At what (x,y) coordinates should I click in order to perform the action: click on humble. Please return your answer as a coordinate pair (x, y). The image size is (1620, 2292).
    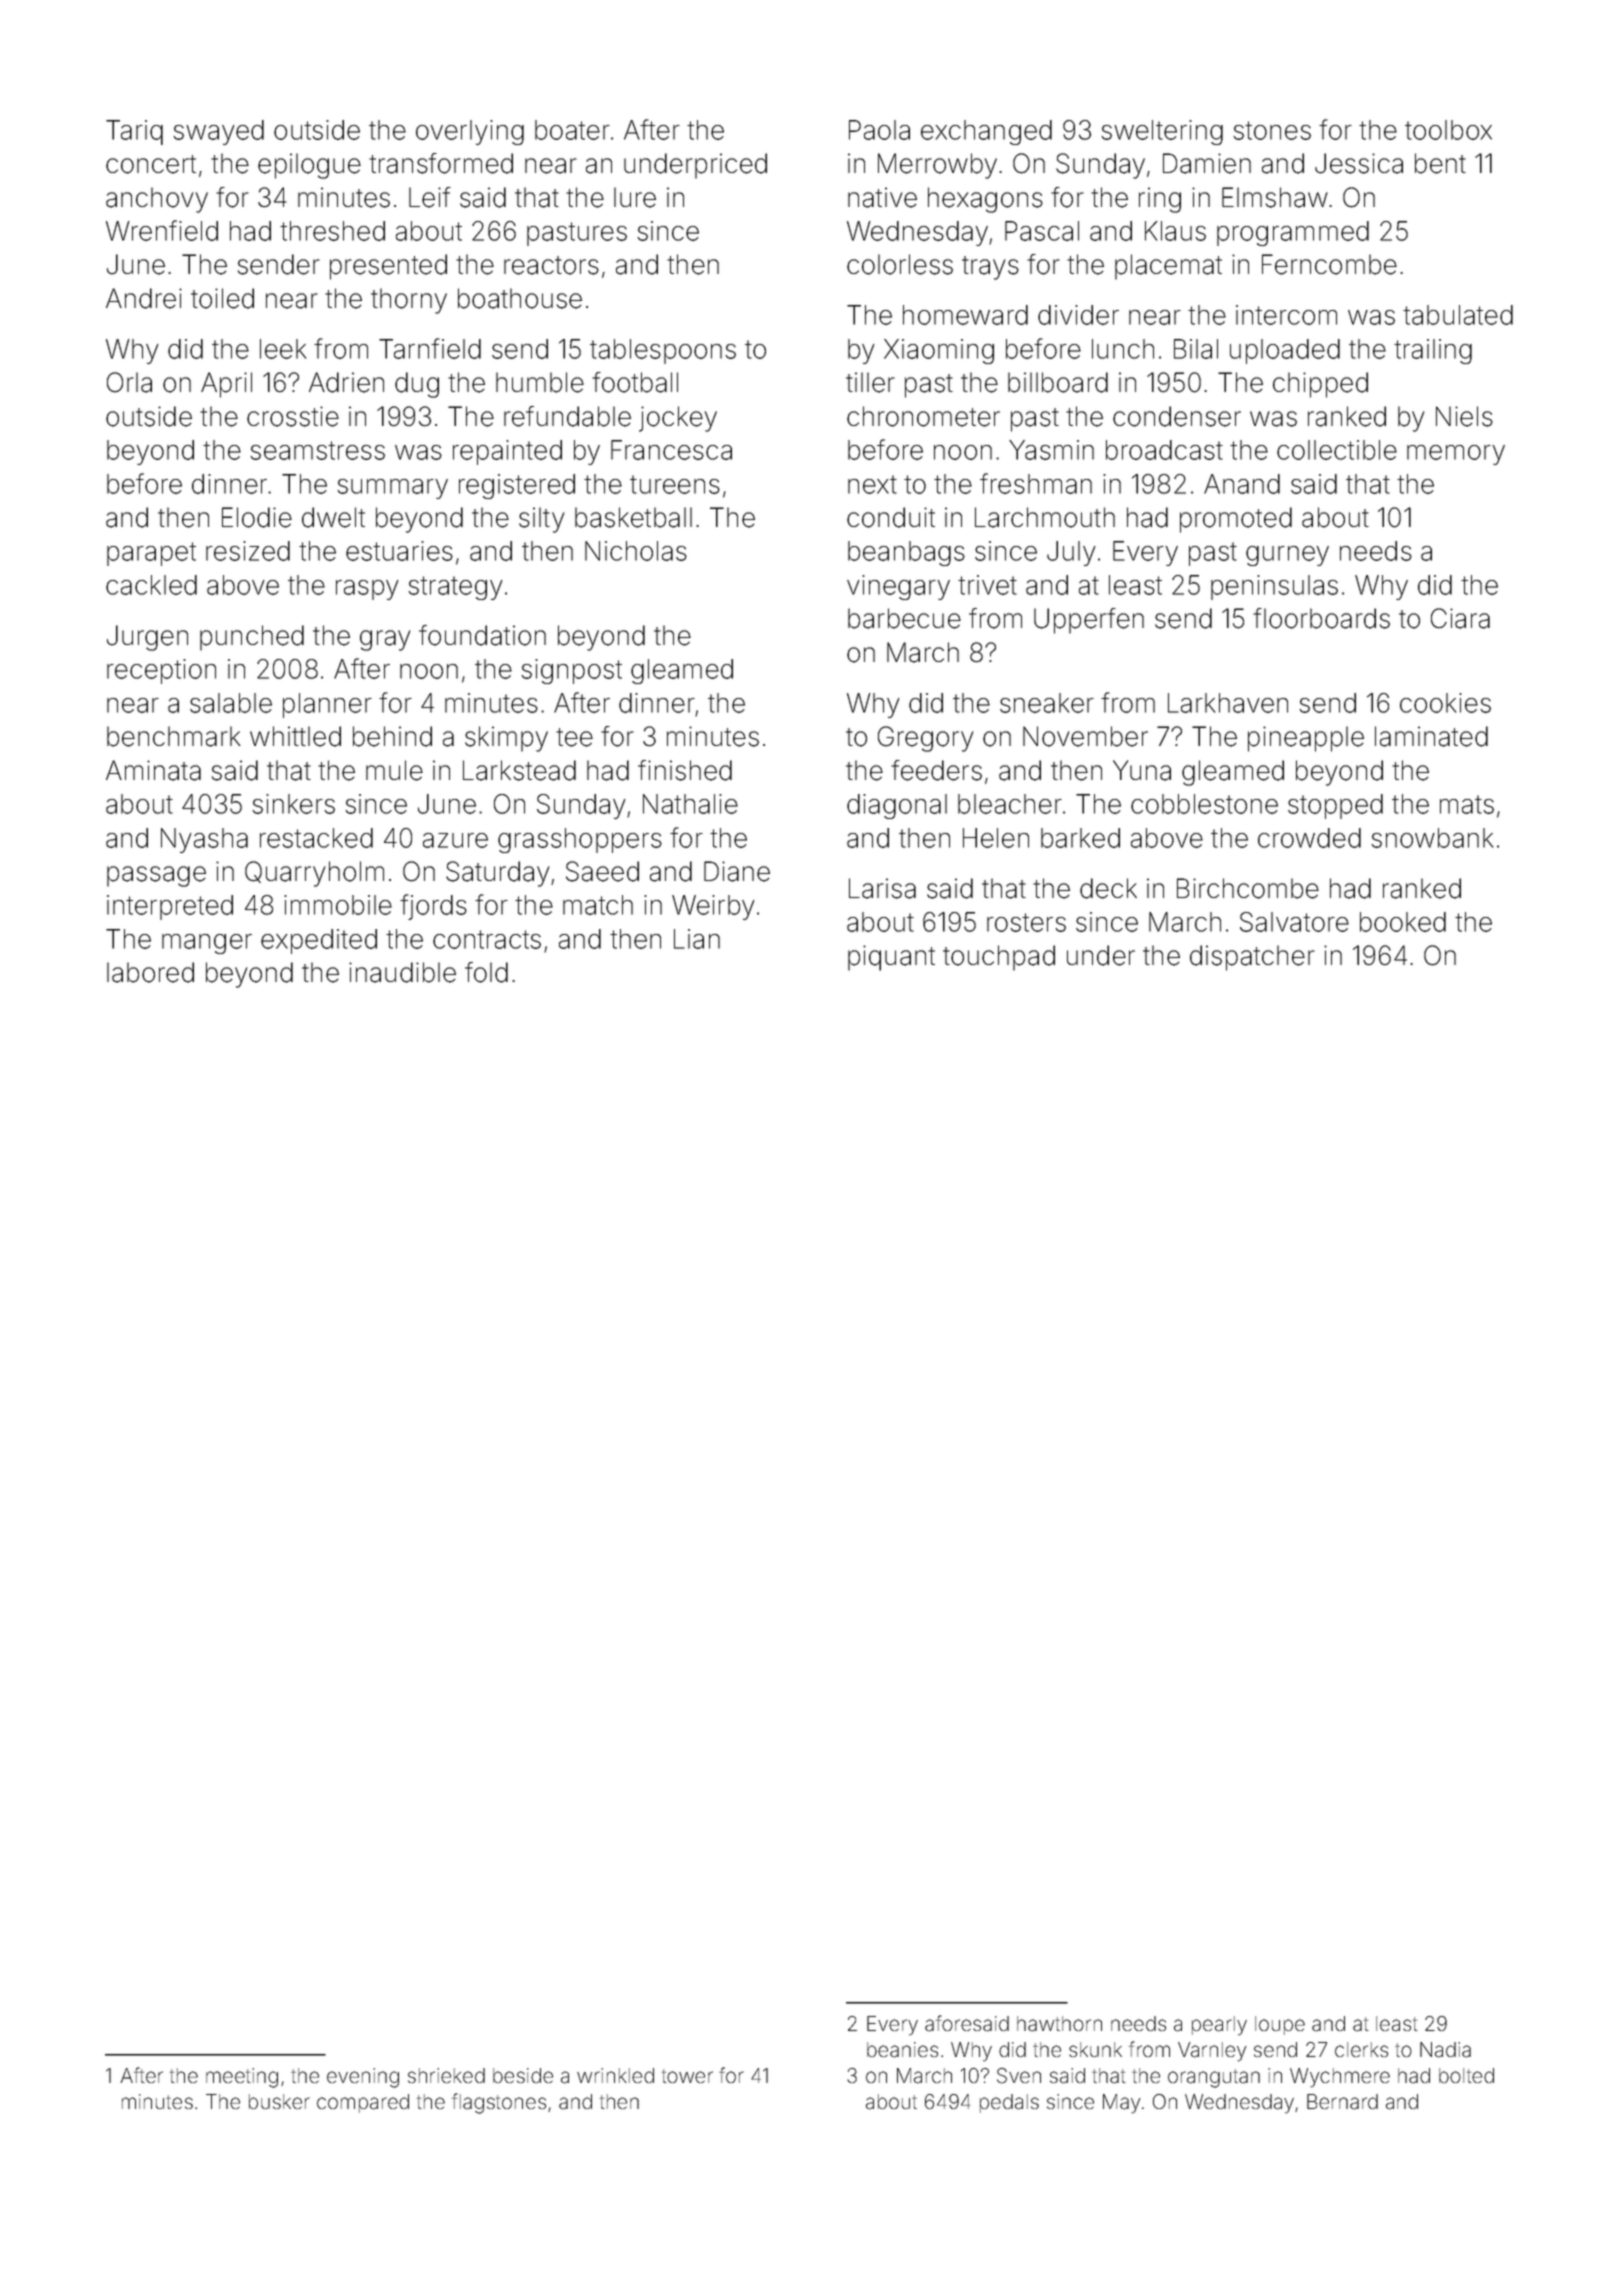
    Looking at the image, I should click on (540, 382).
